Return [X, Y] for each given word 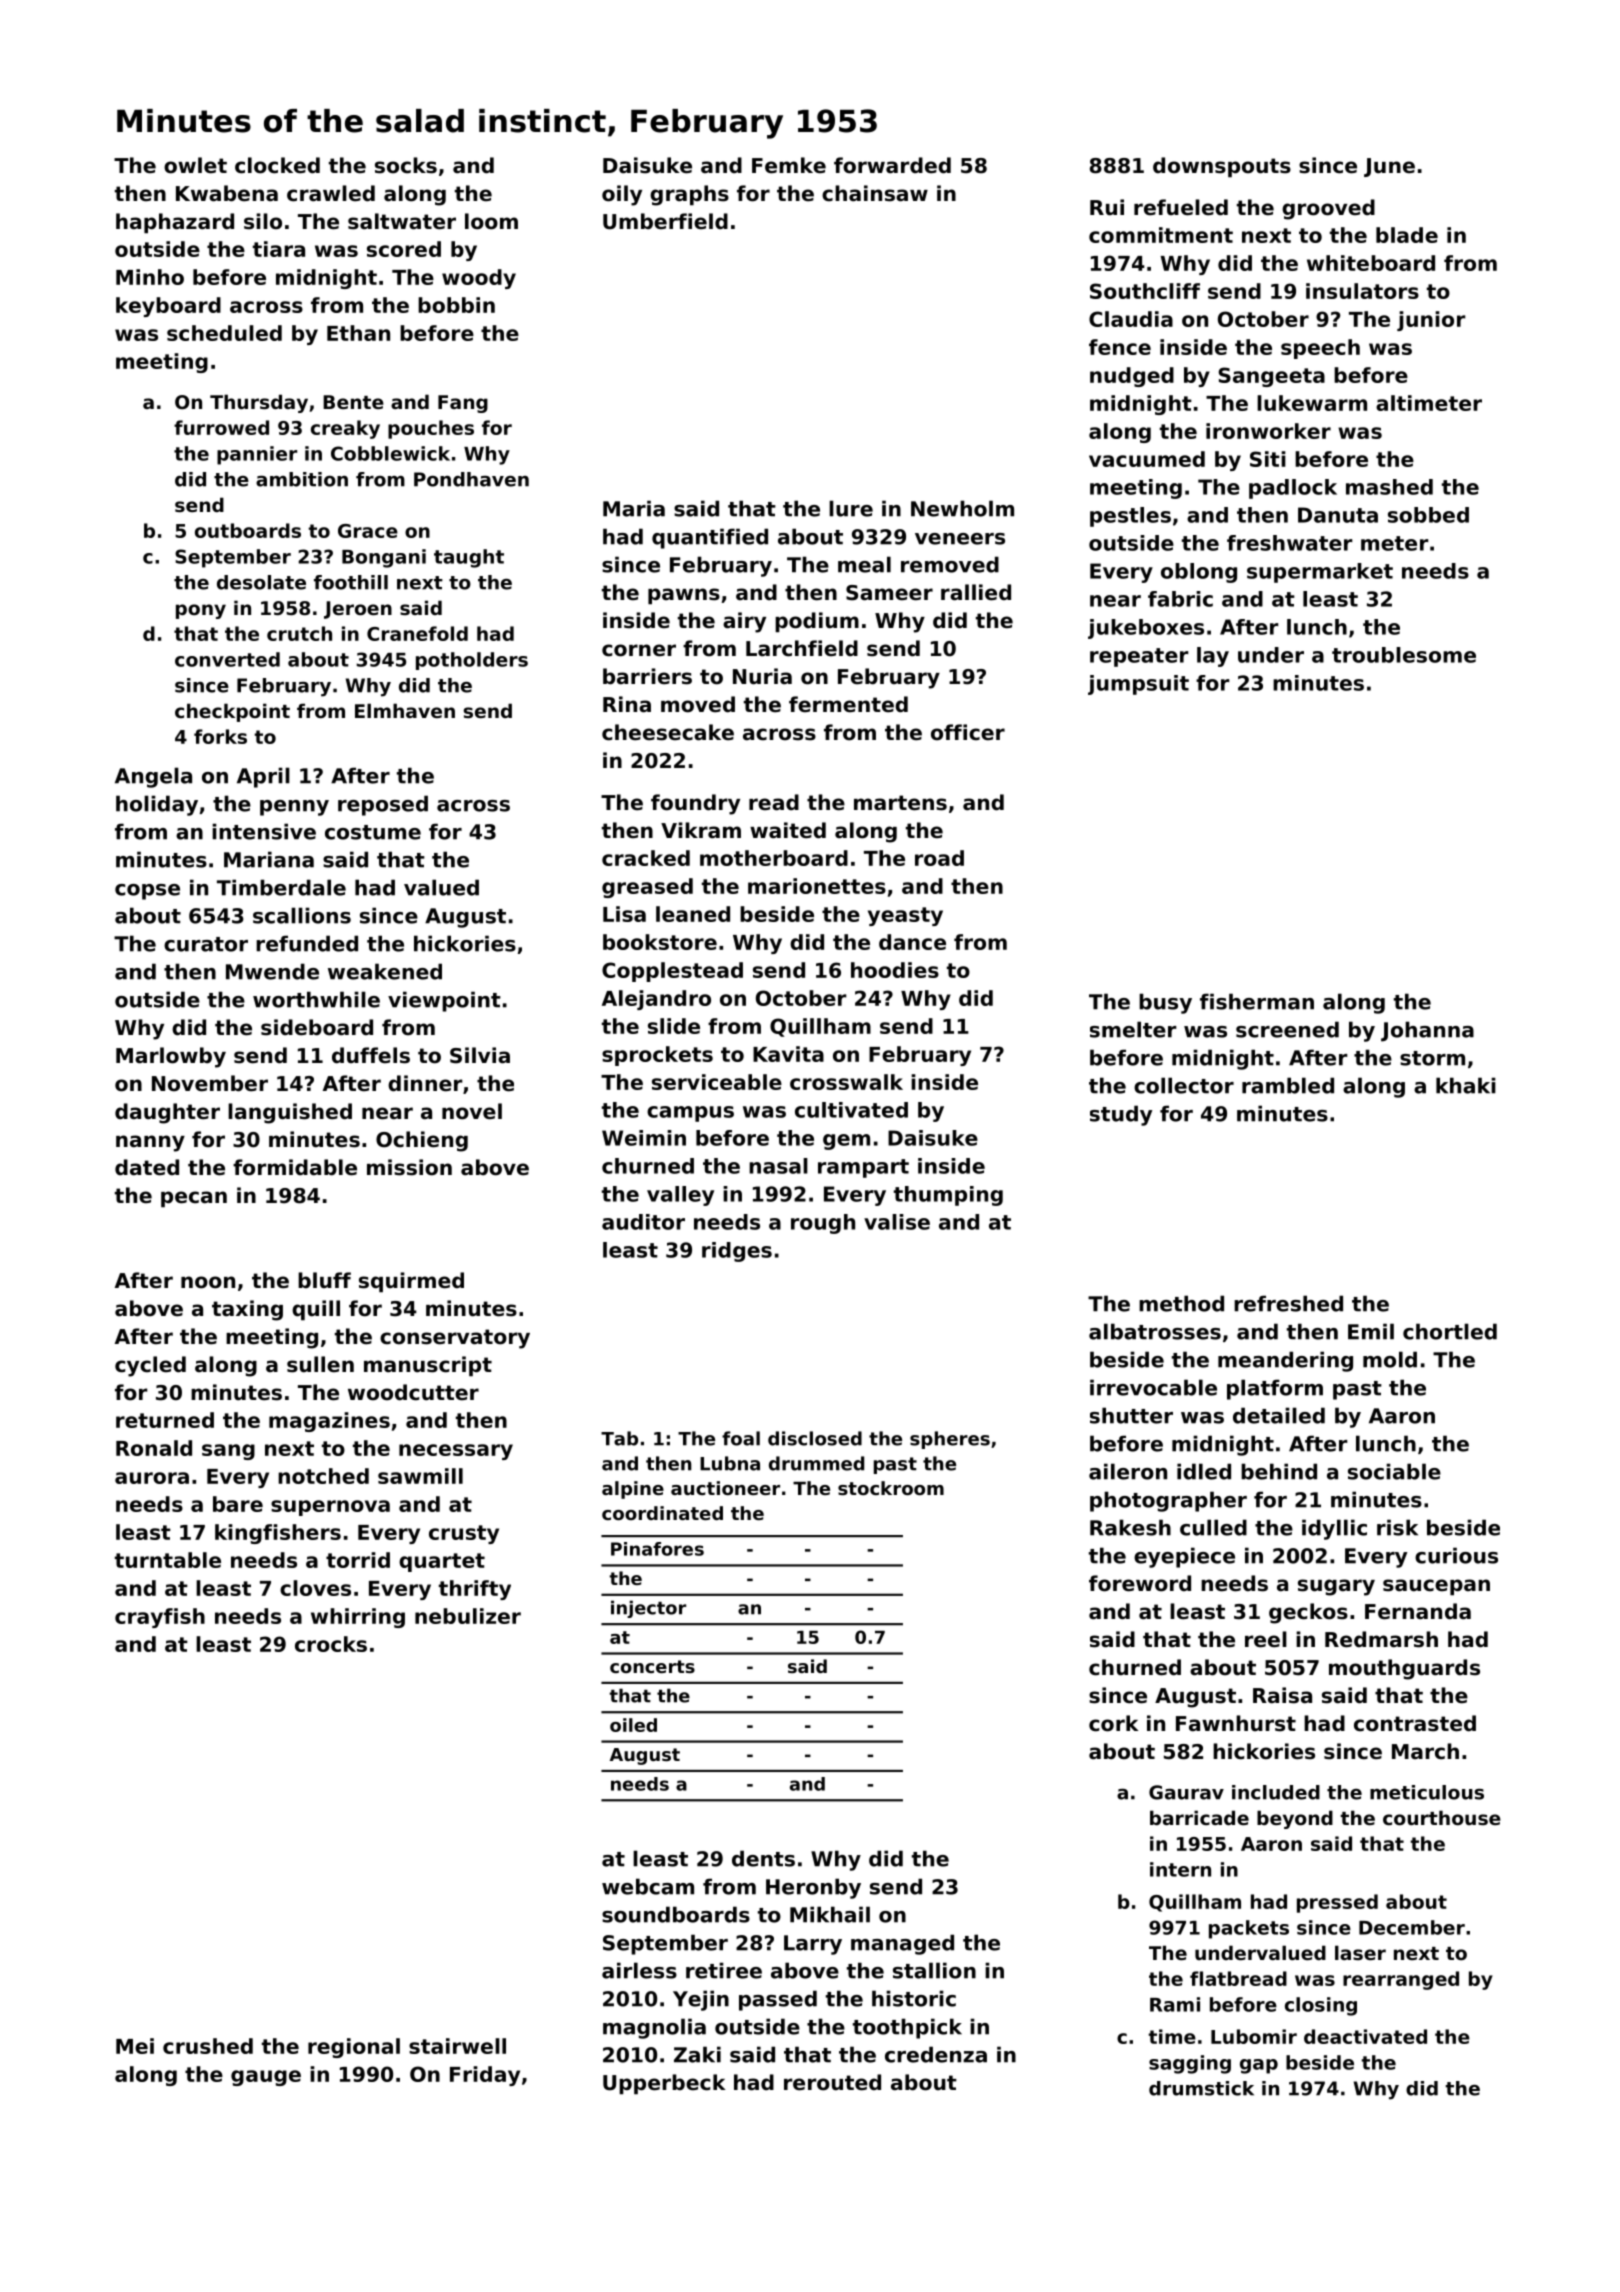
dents [763, 1858]
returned [165, 1420]
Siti [1268, 459]
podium [817, 622]
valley [680, 1196]
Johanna [1427, 1031]
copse [147, 892]
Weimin [644, 1138]
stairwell [457, 2046]
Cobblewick [390, 453]
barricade [1199, 1817]
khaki [1466, 1085]
